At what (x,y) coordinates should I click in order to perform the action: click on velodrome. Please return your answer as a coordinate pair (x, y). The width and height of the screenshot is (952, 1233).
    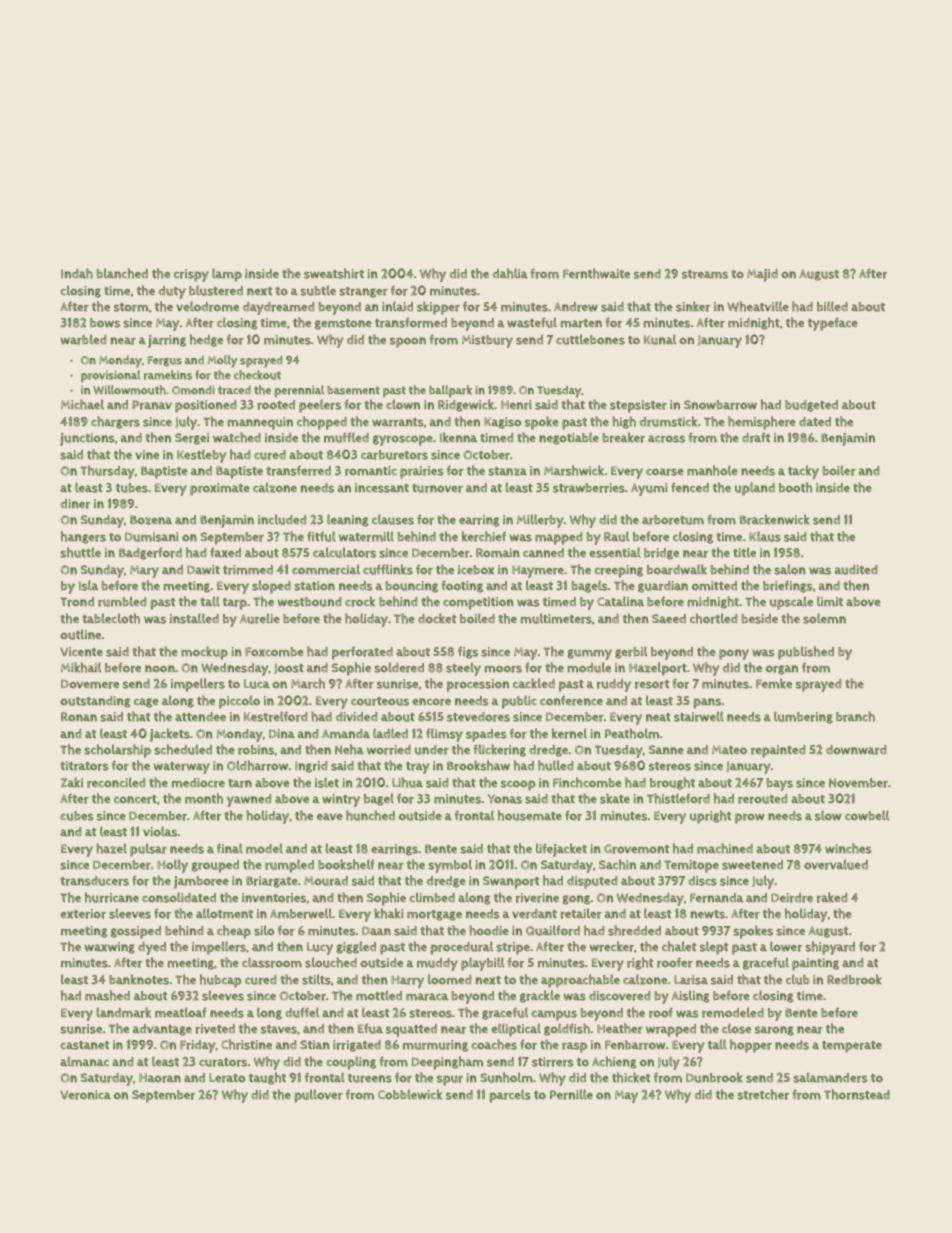
    Looking at the image, I should click on (207, 306).
